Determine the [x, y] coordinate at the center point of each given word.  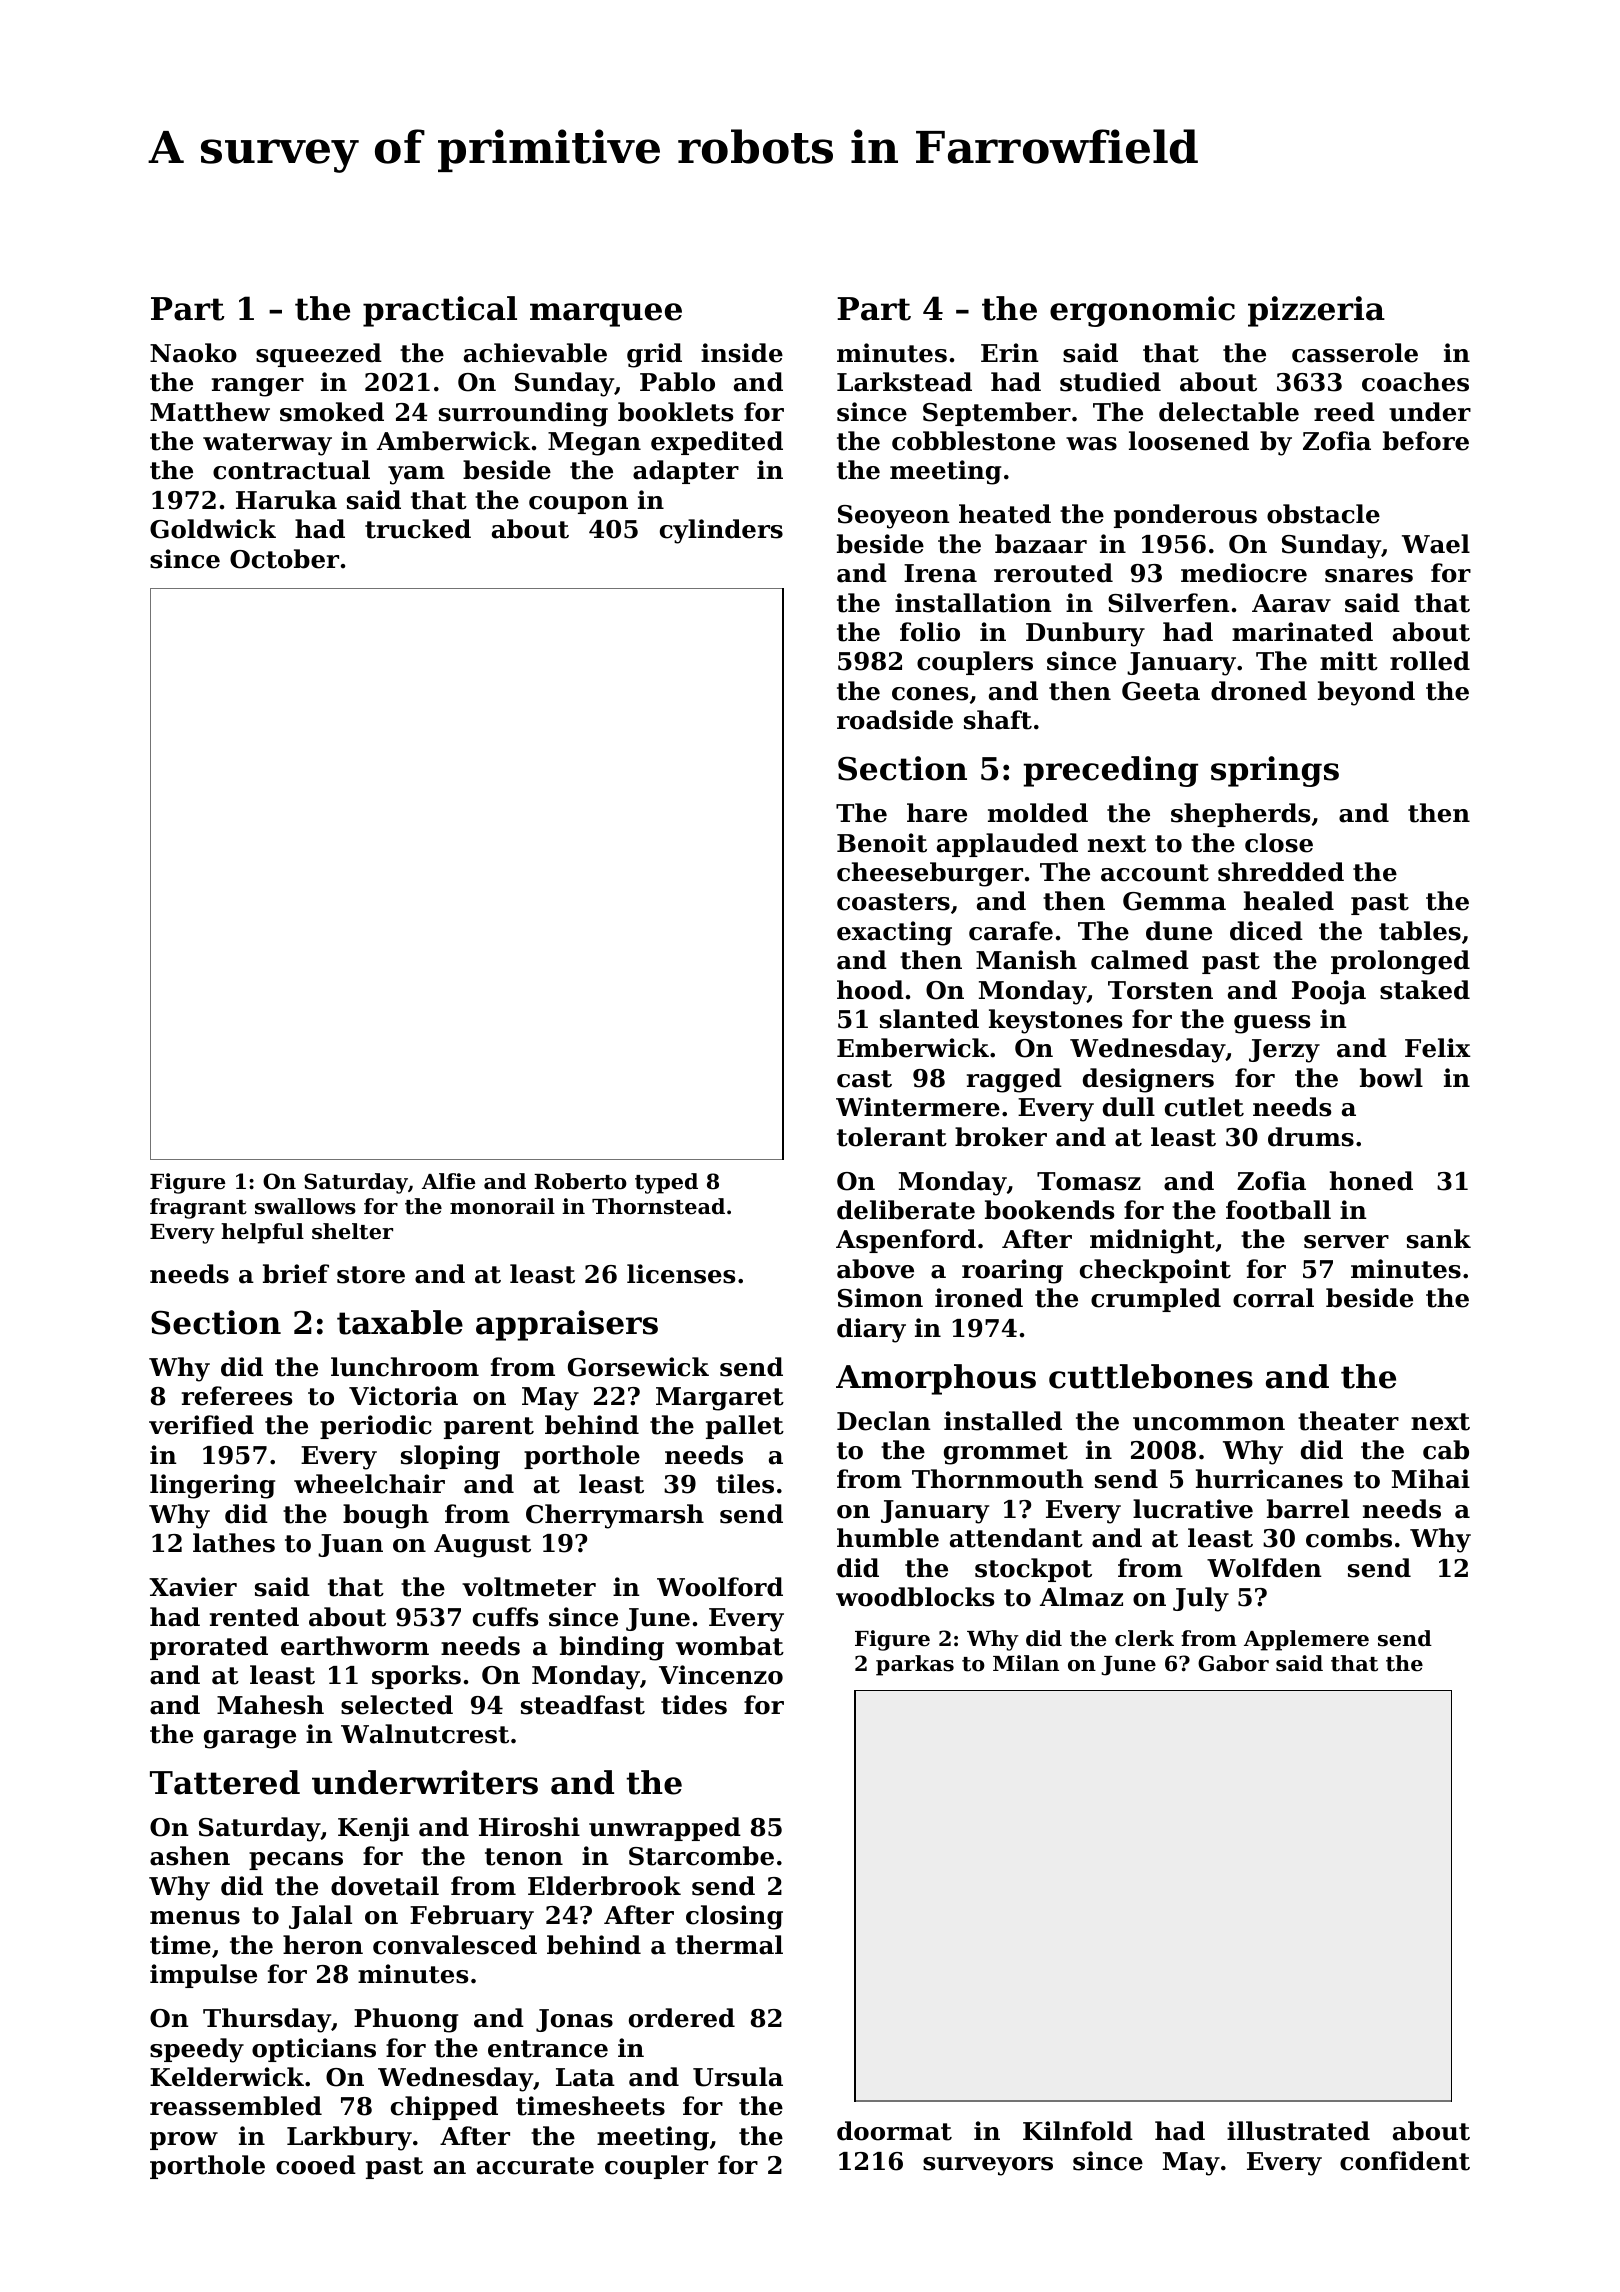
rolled [1430, 661]
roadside [895, 720]
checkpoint [1155, 1271]
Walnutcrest [425, 1734]
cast [864, 1079]
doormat [894, 2131]
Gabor [1233, 1663]
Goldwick [213, 529]
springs [1275, 771]
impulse [203, 1976]
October [284, 559]
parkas [915, 1665]
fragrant [198, 1208]
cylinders [721, 531]
